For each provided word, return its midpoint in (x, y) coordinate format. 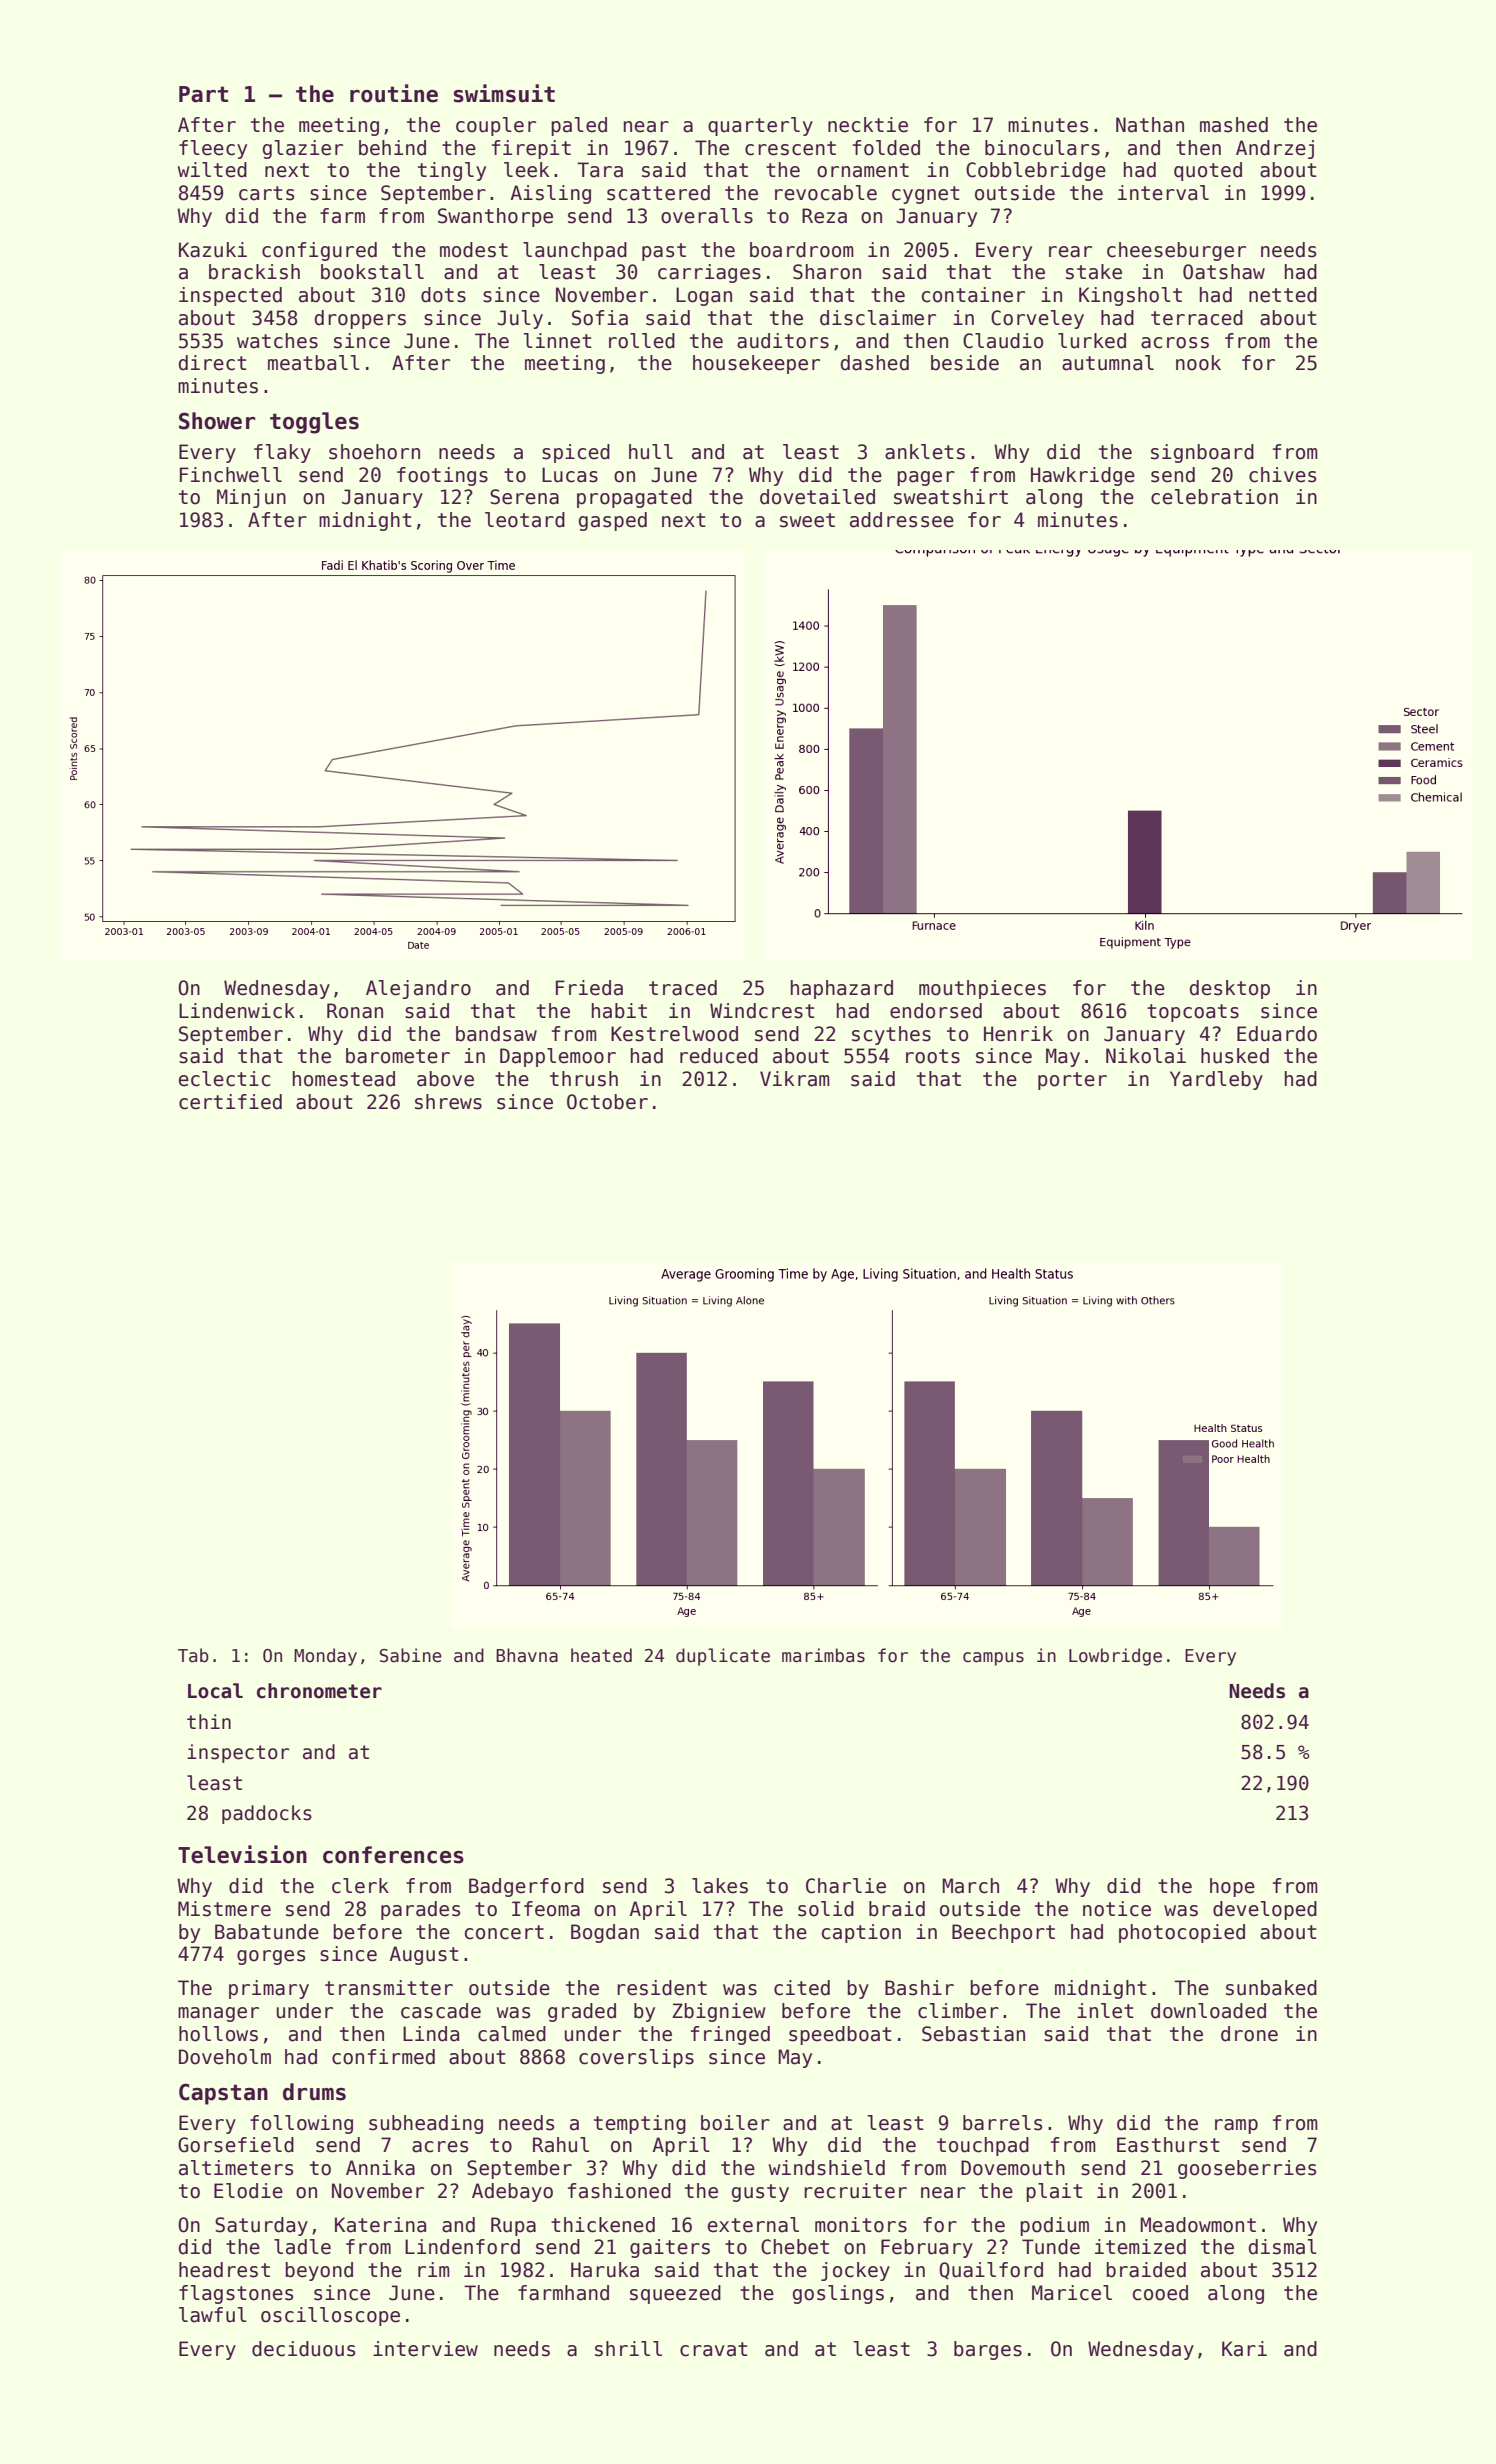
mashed (1234, 125)
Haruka (605, 2270)
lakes (720, 1886)
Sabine (411, 1655)
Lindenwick (237, 1011)
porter (1072, 1081)
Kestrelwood (674, 1034)
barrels (1002, 2123)
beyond (319, 2271)
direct (213, 363)
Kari (1244, 2349)
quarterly (760, 126)
